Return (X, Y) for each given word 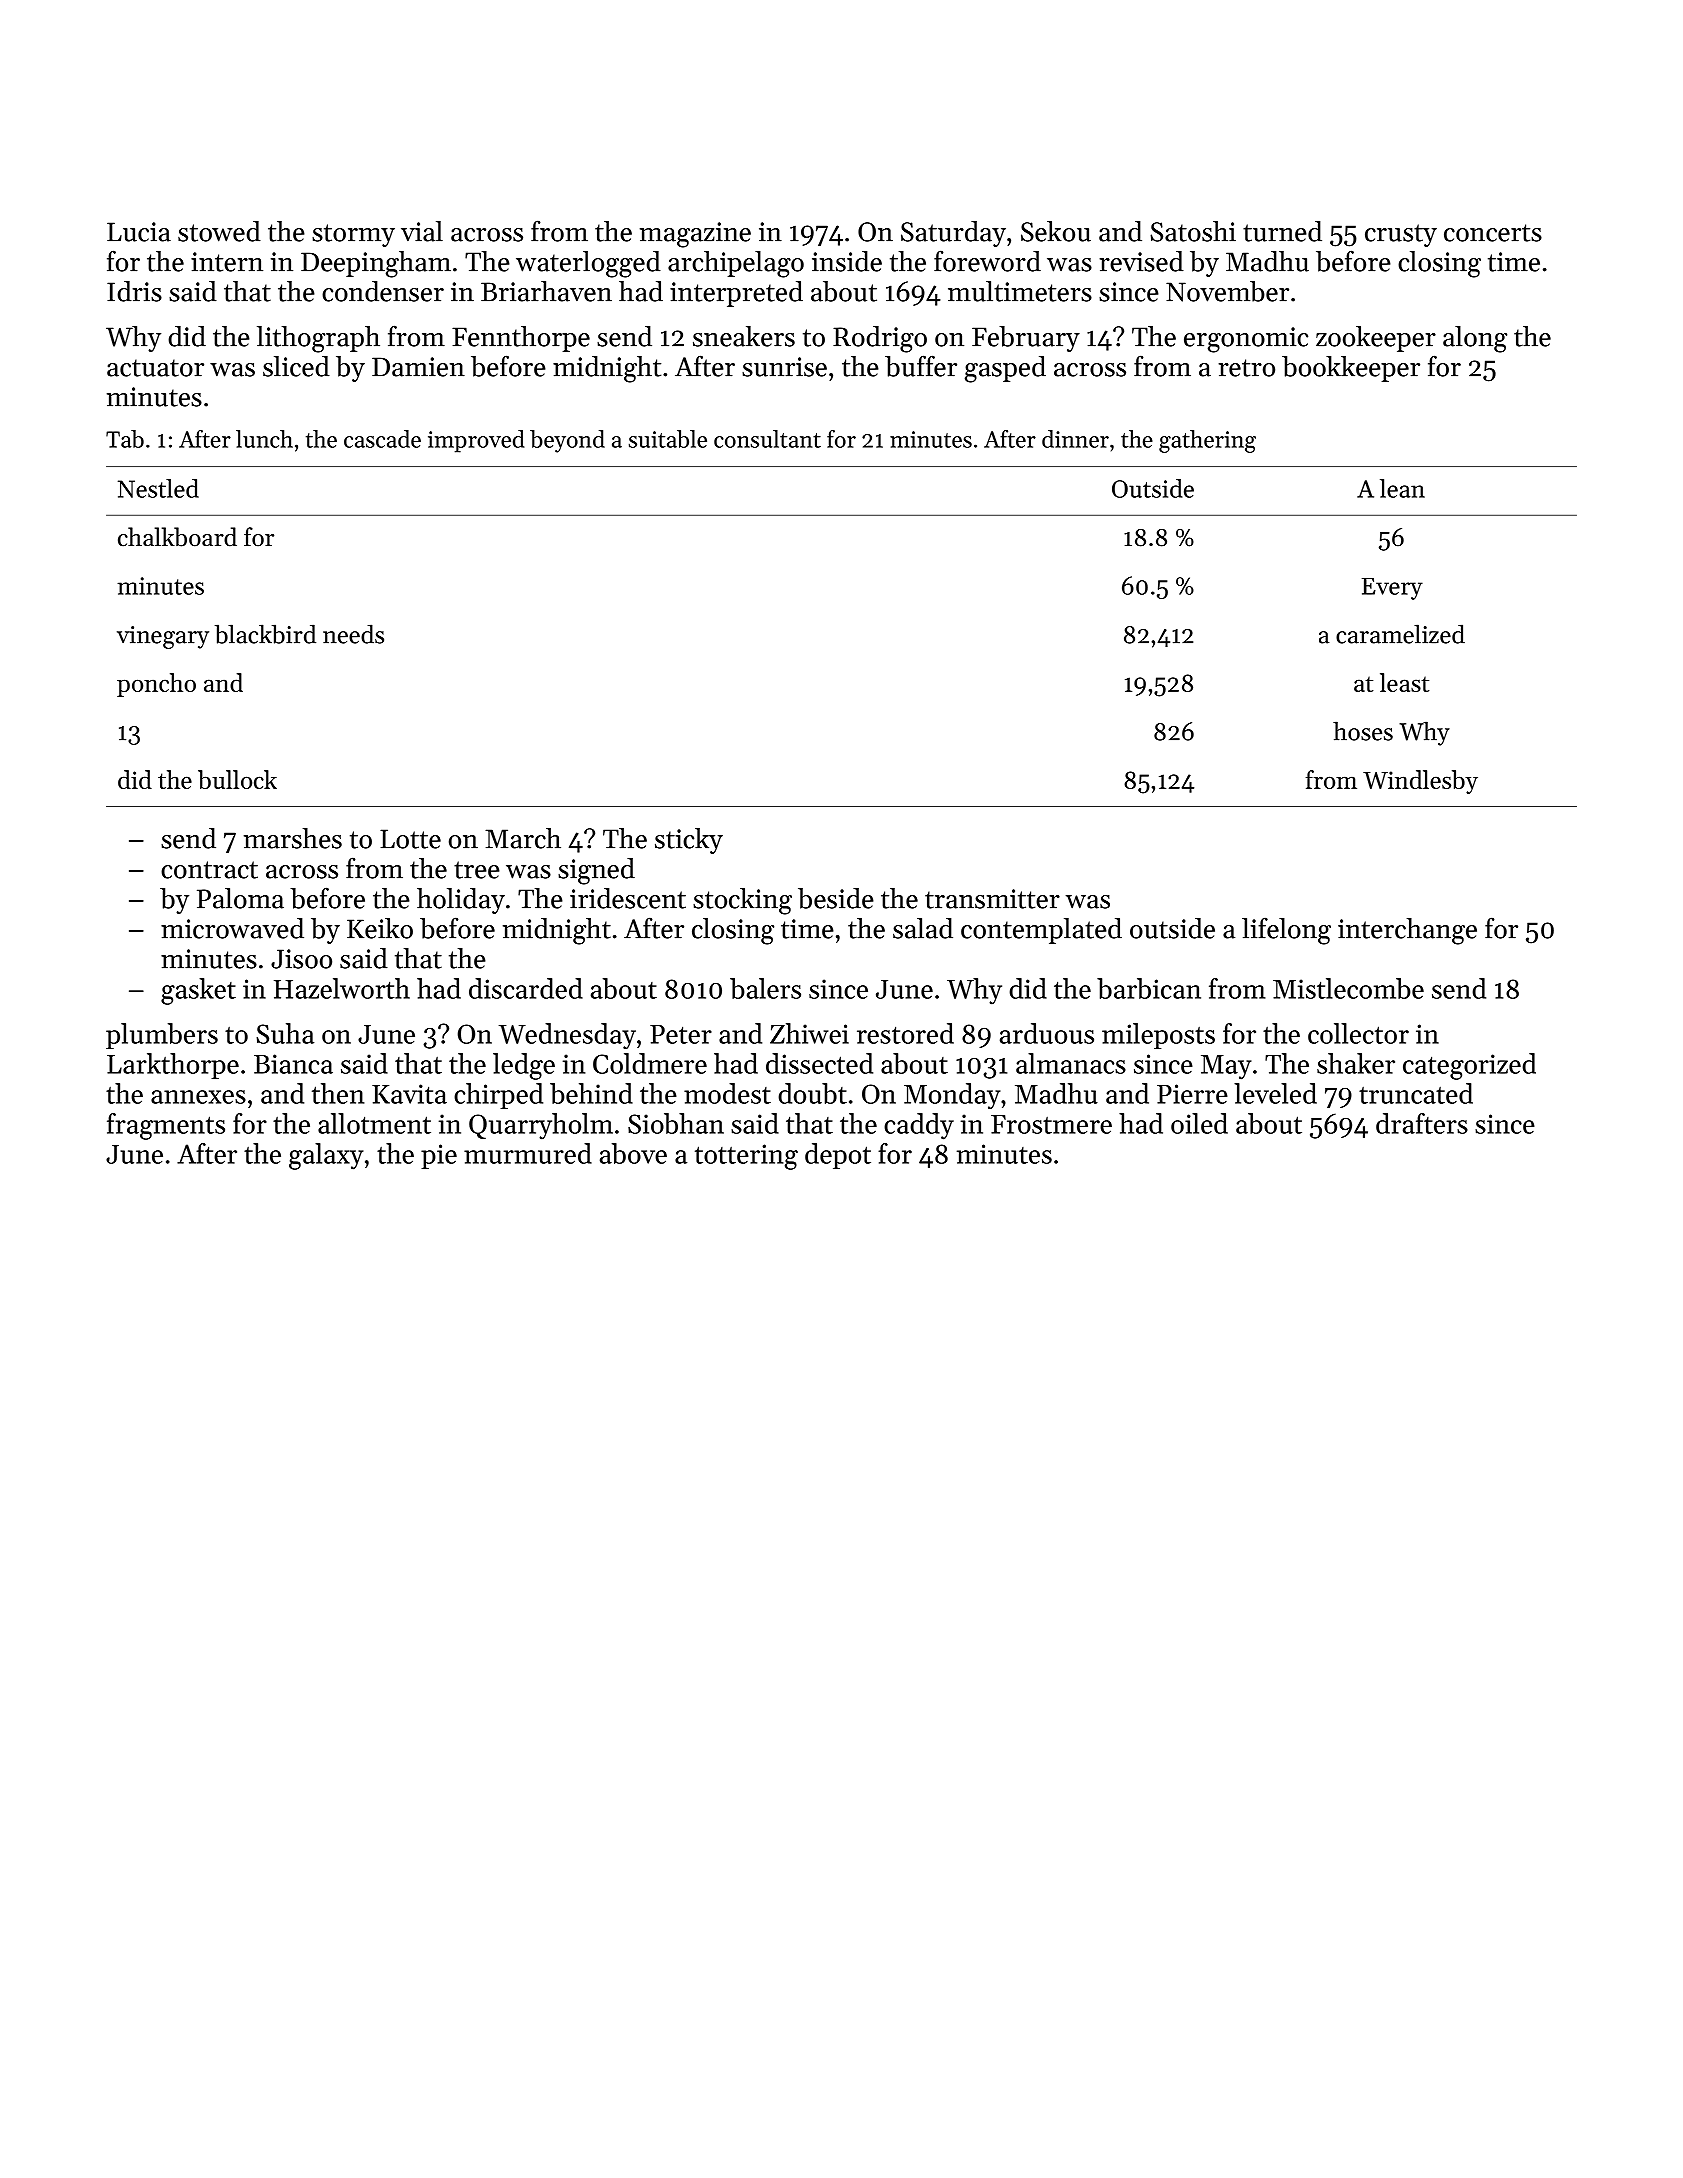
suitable (668, 439)
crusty (1401, 235)
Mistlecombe (1348, 988)
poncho (156, 685)
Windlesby (1420, 782)
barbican (1149, 988)
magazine (695, 235)
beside (836, 898)
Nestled (158, 488)
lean (1402, 488)
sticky (689, 841)
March (523, 838)
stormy (353, 235)
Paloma (240, 898)
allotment (374, 1123)
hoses (1363, 731)
